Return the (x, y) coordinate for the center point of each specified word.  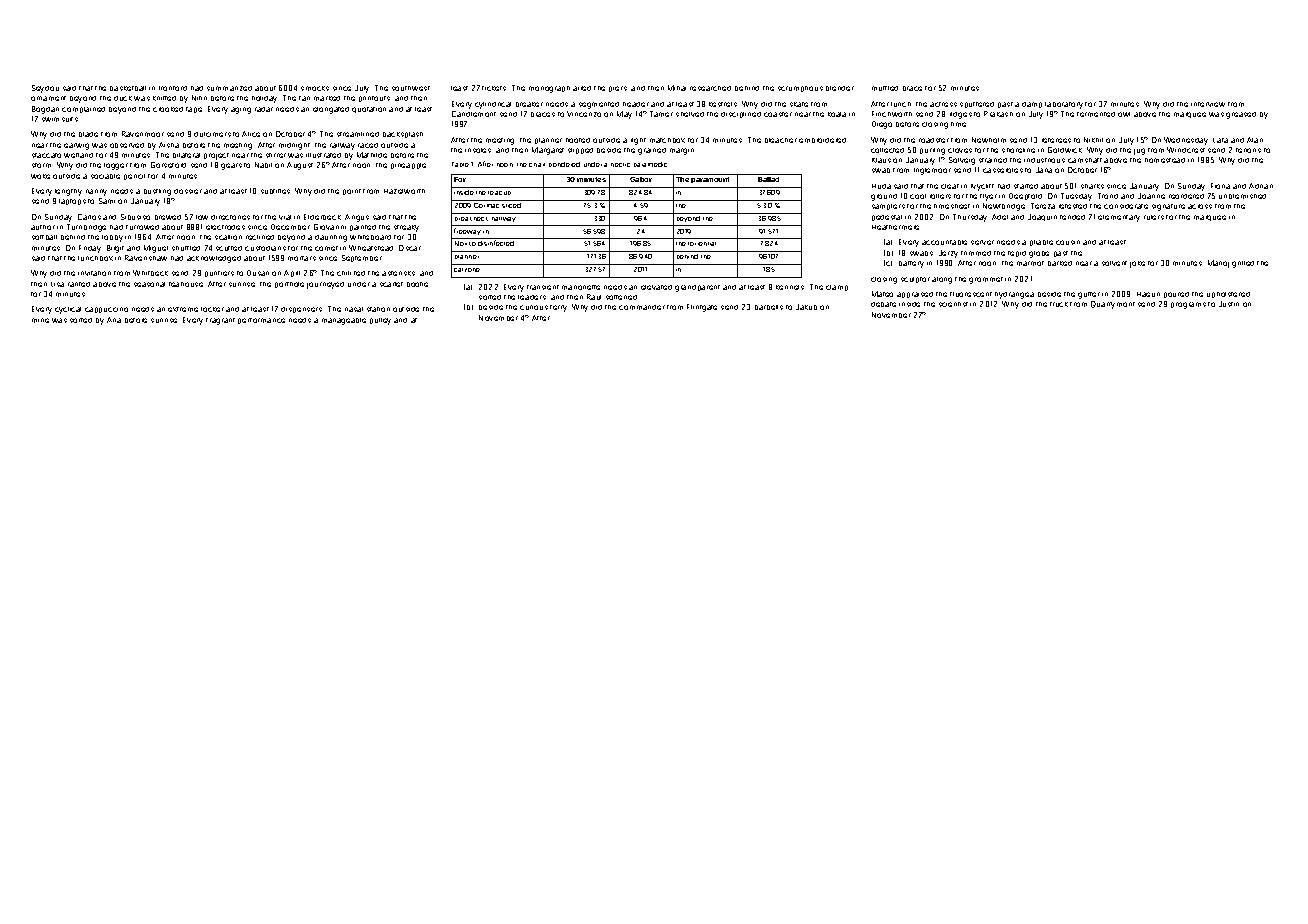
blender (840, 88)
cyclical (68, 310)
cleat (950, 186)
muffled (885, 88)
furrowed (142, 227)
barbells (769, 307)
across (1200, 206)
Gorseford (168, 165)
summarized (229, 88)
